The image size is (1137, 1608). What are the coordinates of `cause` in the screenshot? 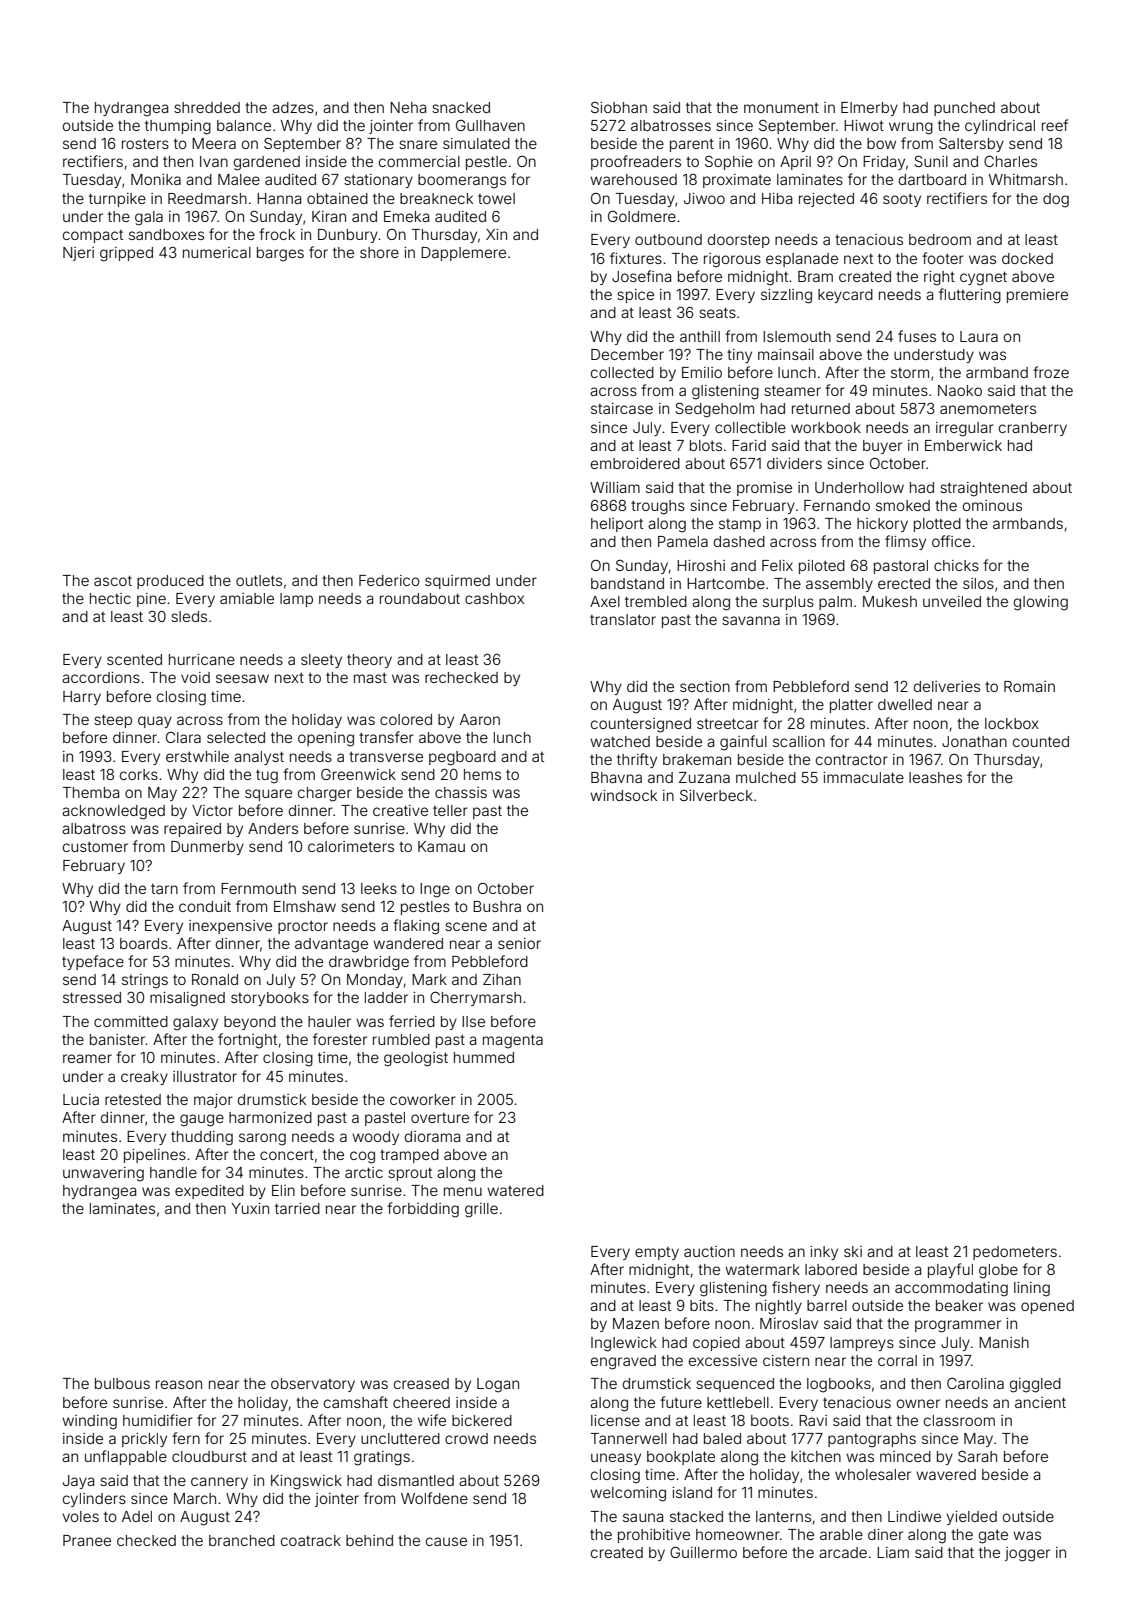 It's located at (446, 1541).
